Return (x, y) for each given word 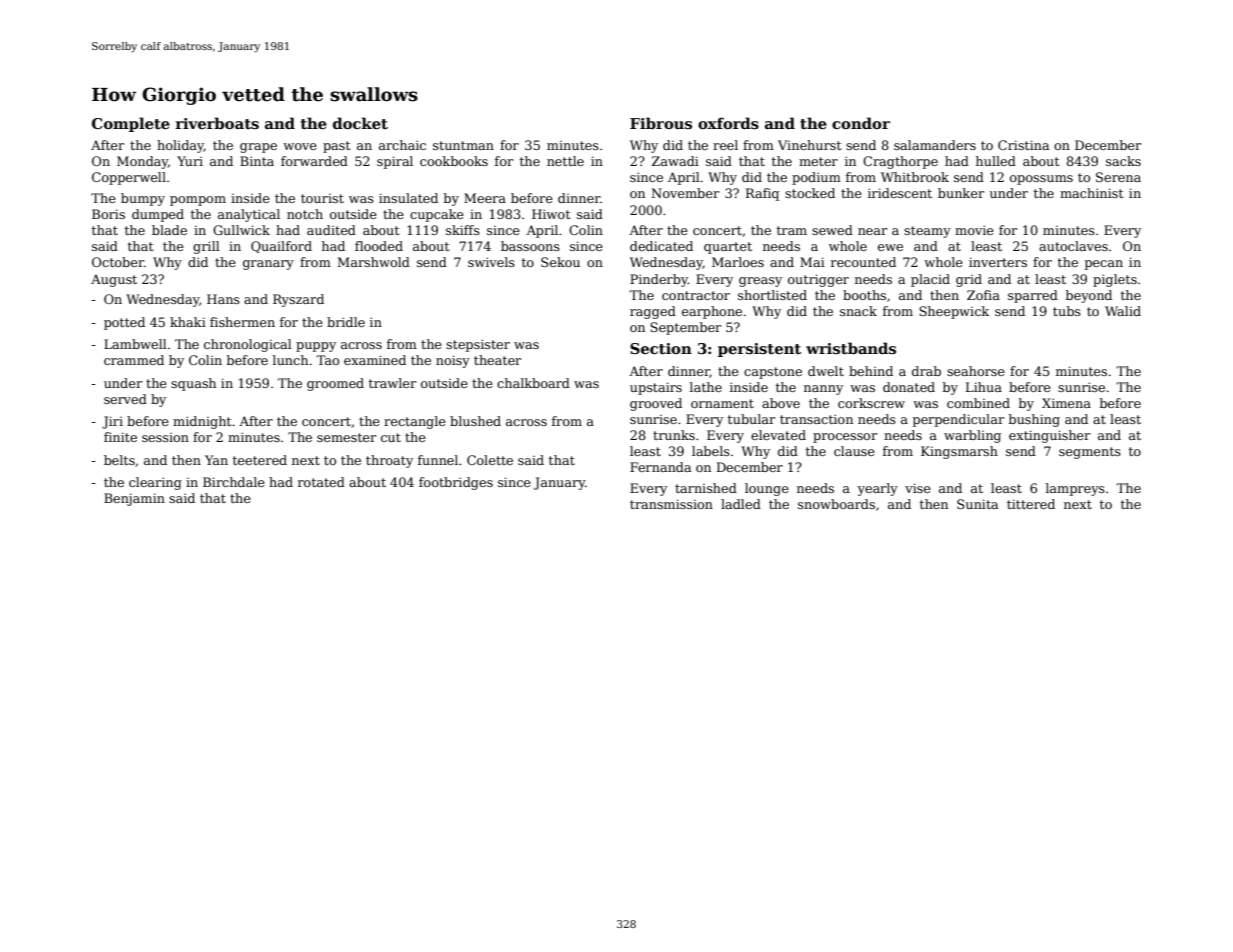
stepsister (478, 345)
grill (206, 247)
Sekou (560, 262)
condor (861, 123)
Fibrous (661, 123)
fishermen (242, 322)
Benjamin (134, 499)
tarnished (706, 488)
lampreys (1075, 489)
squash (193, 384)
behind (871, 371)
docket (360, 123)
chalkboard (533, 383)
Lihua (984, 387)
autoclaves (1073, 246)
